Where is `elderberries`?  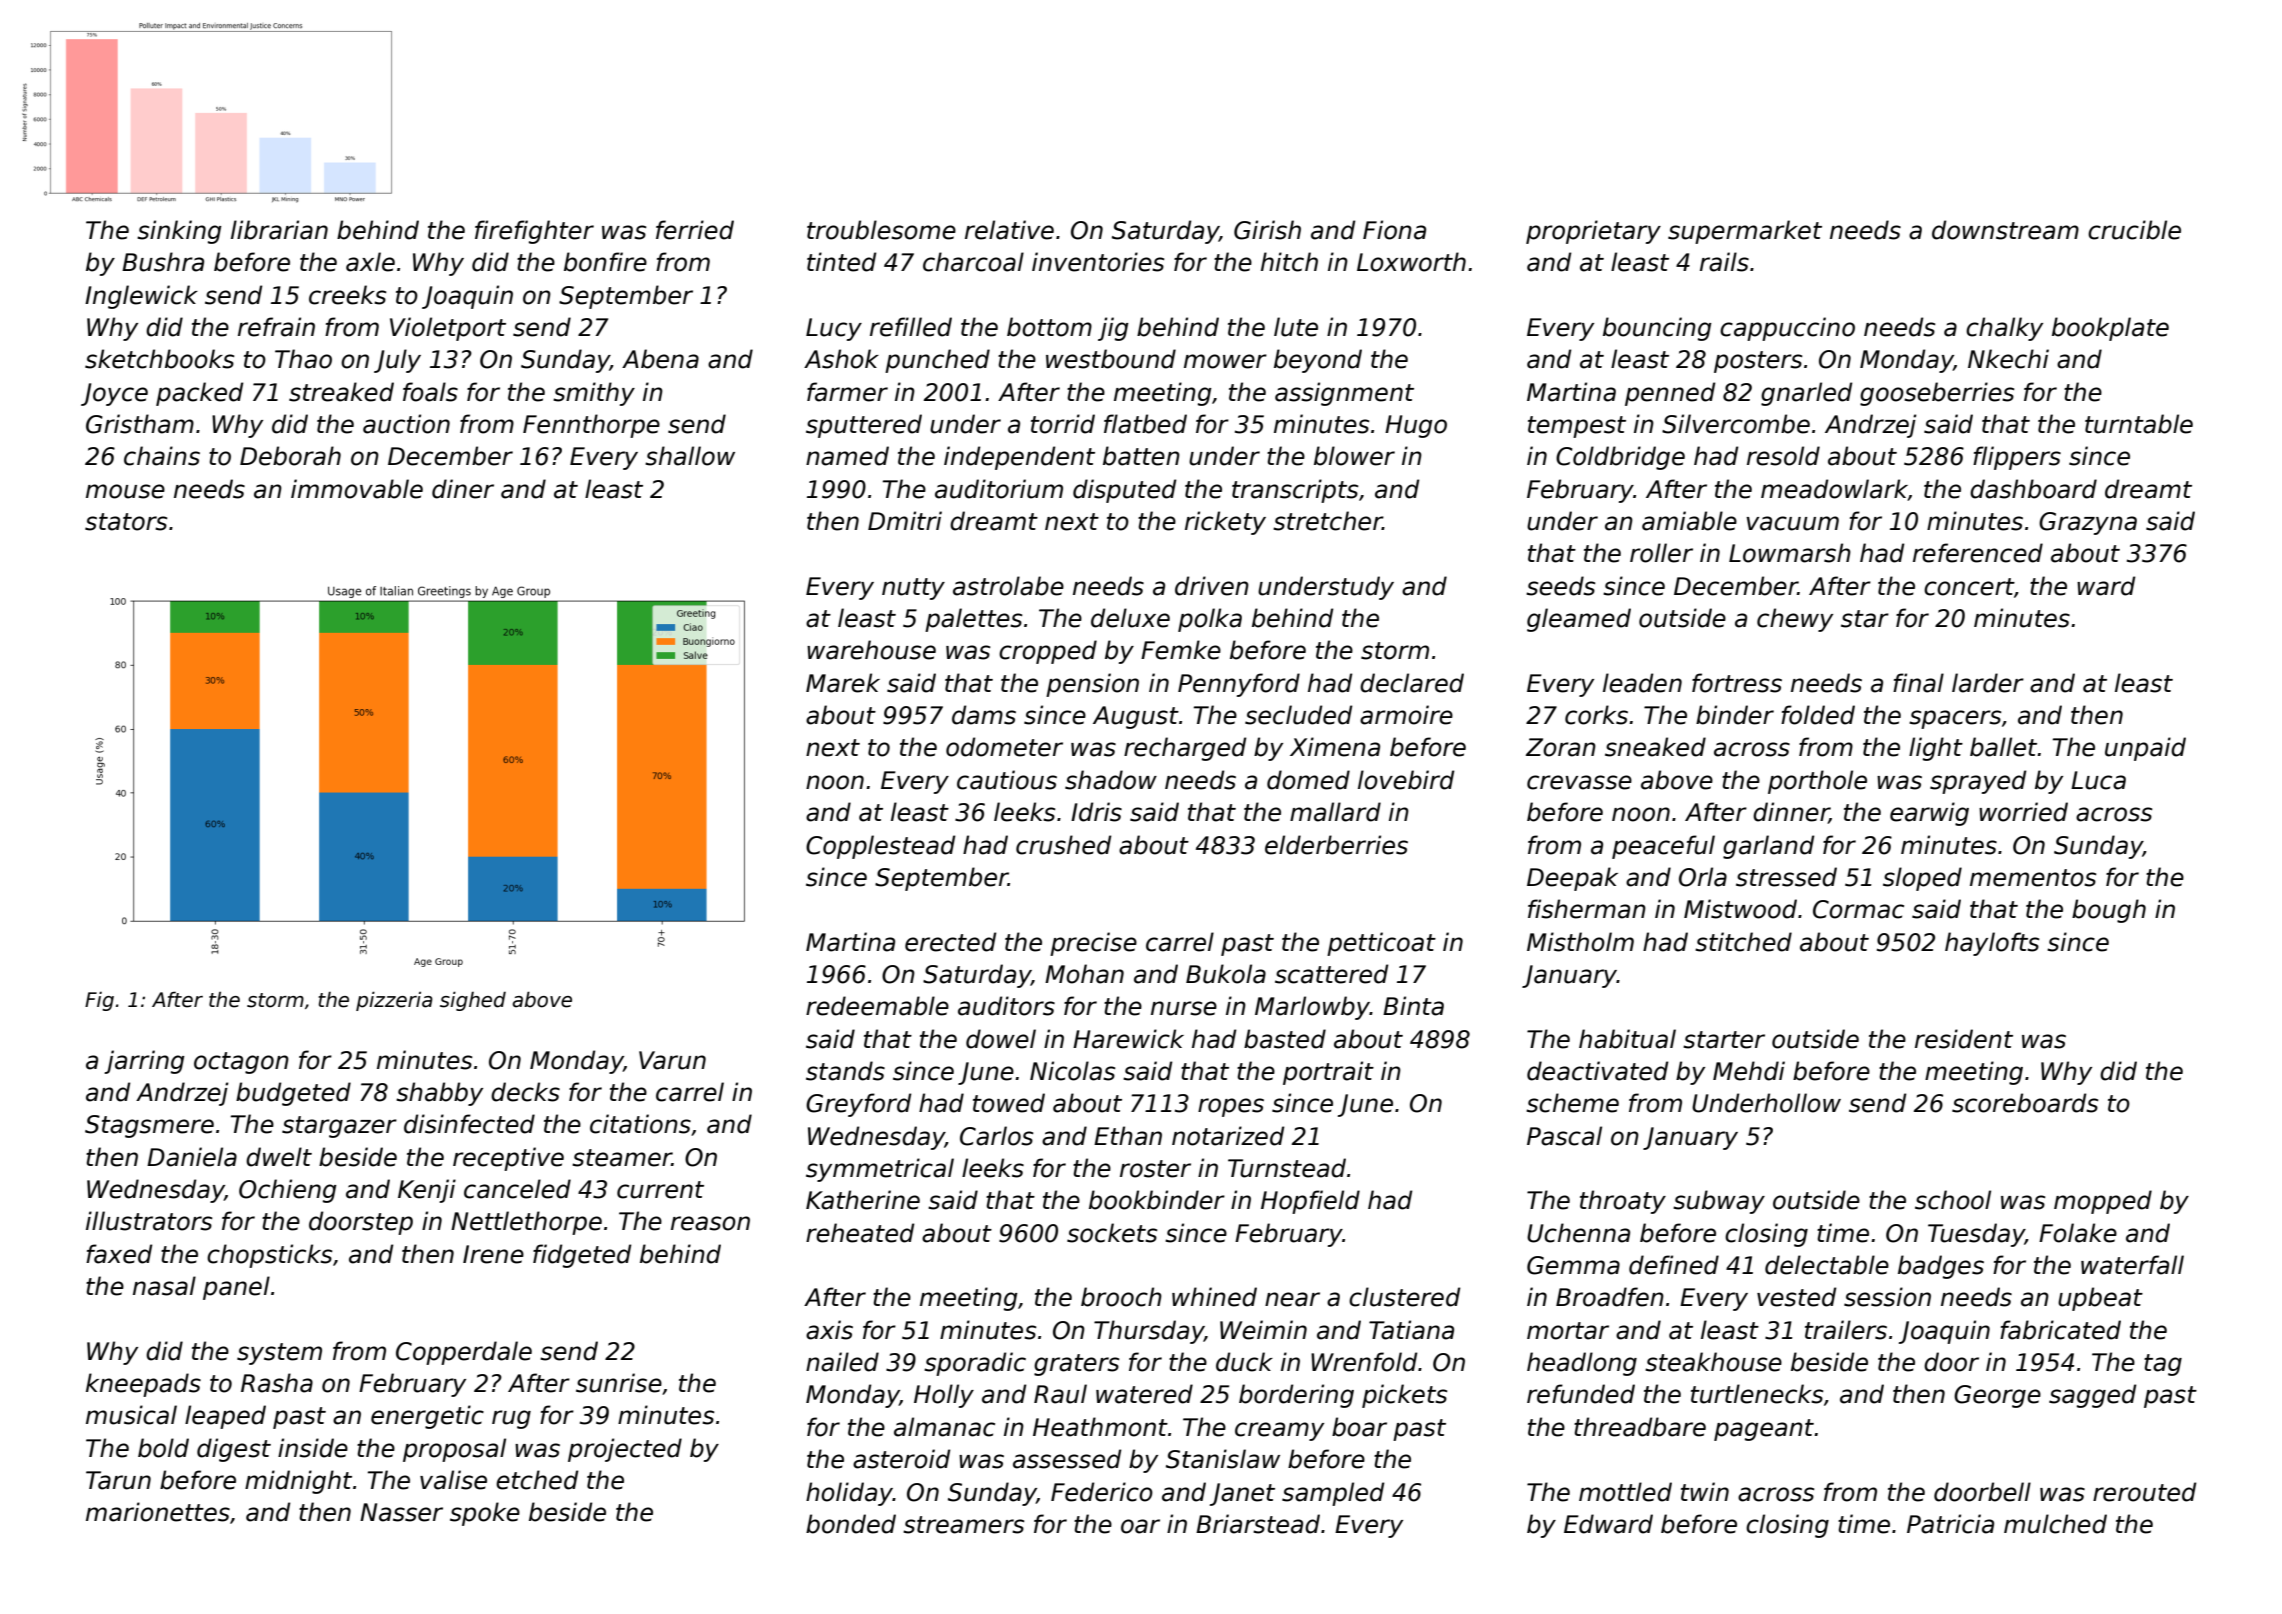 elderberries is located at coordinates (1336, 845).
